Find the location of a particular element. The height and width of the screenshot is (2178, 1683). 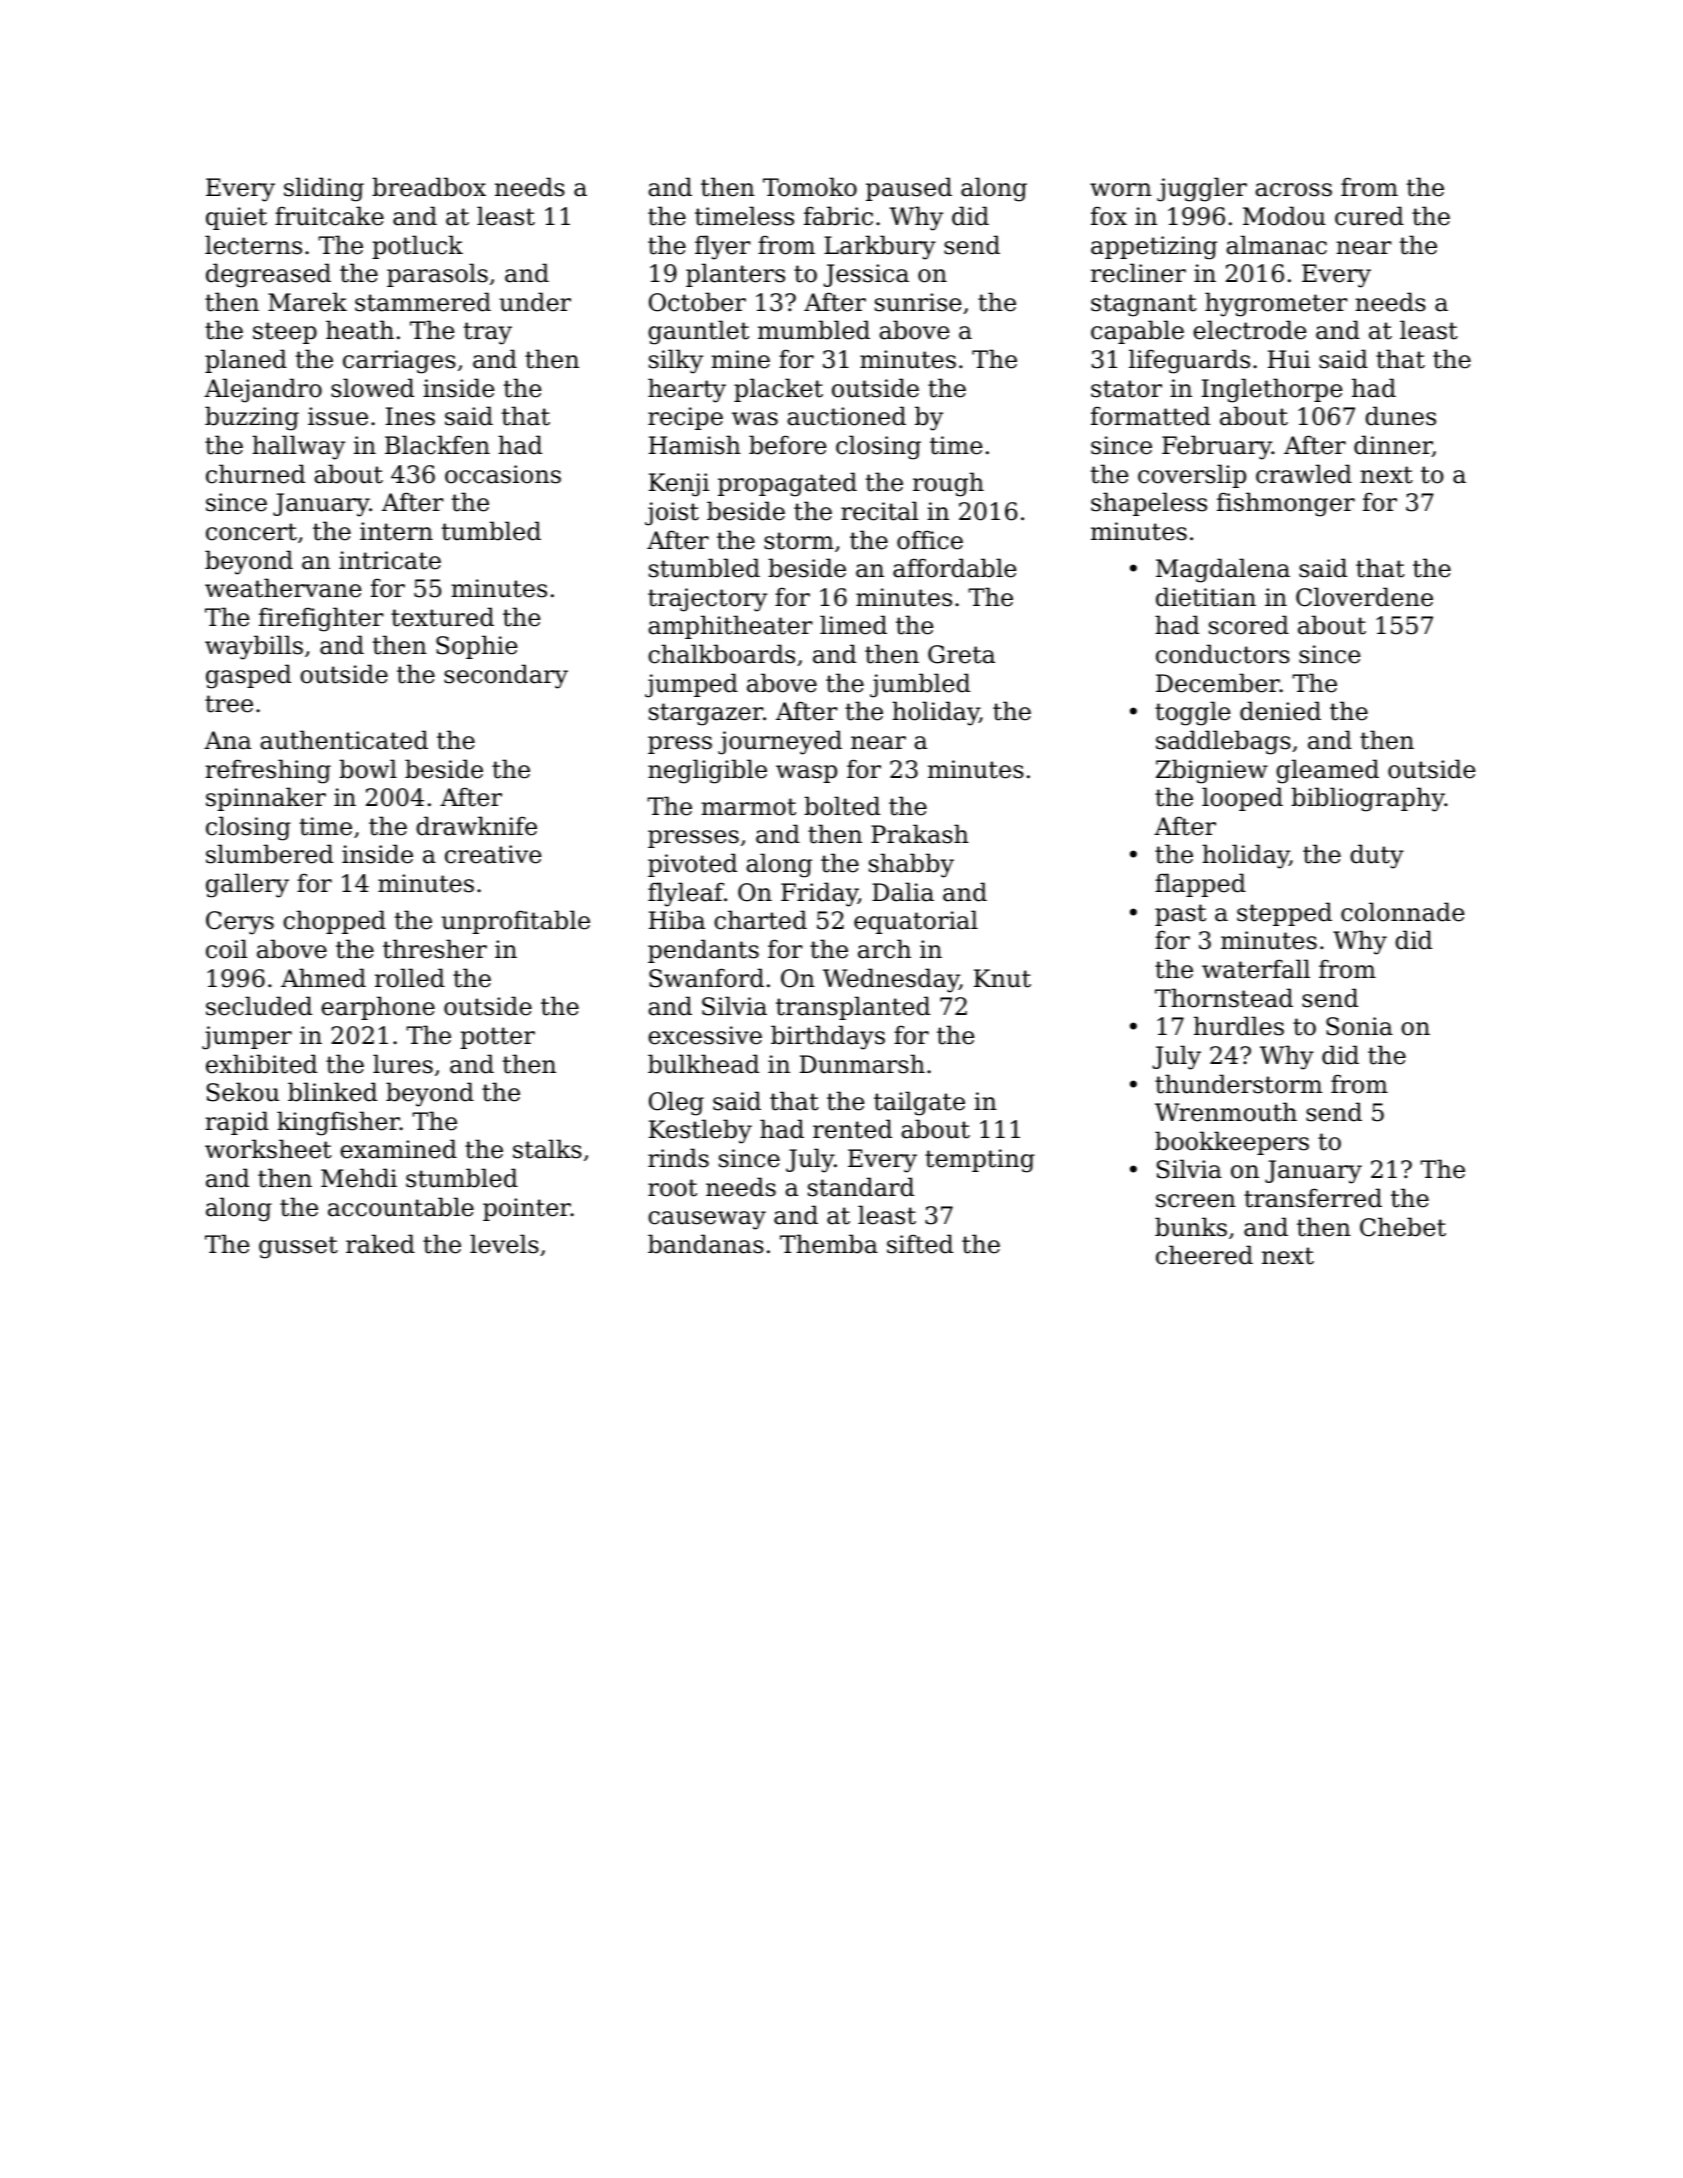

stagnant is located at coordinates (1144, 305).
